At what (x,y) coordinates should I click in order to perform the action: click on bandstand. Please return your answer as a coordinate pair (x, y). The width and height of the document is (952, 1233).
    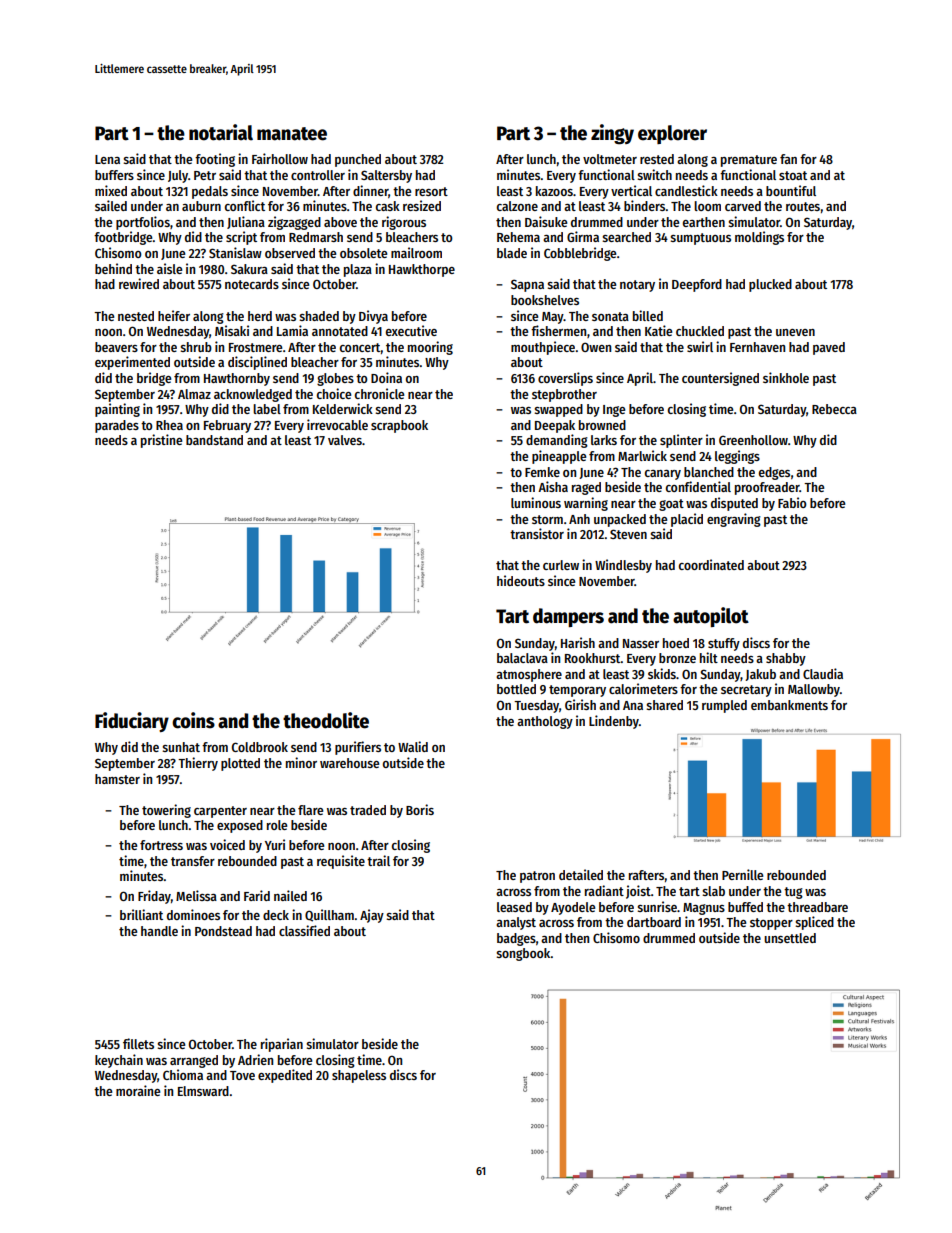
    Looking at the image, I should click on (214, 440).
